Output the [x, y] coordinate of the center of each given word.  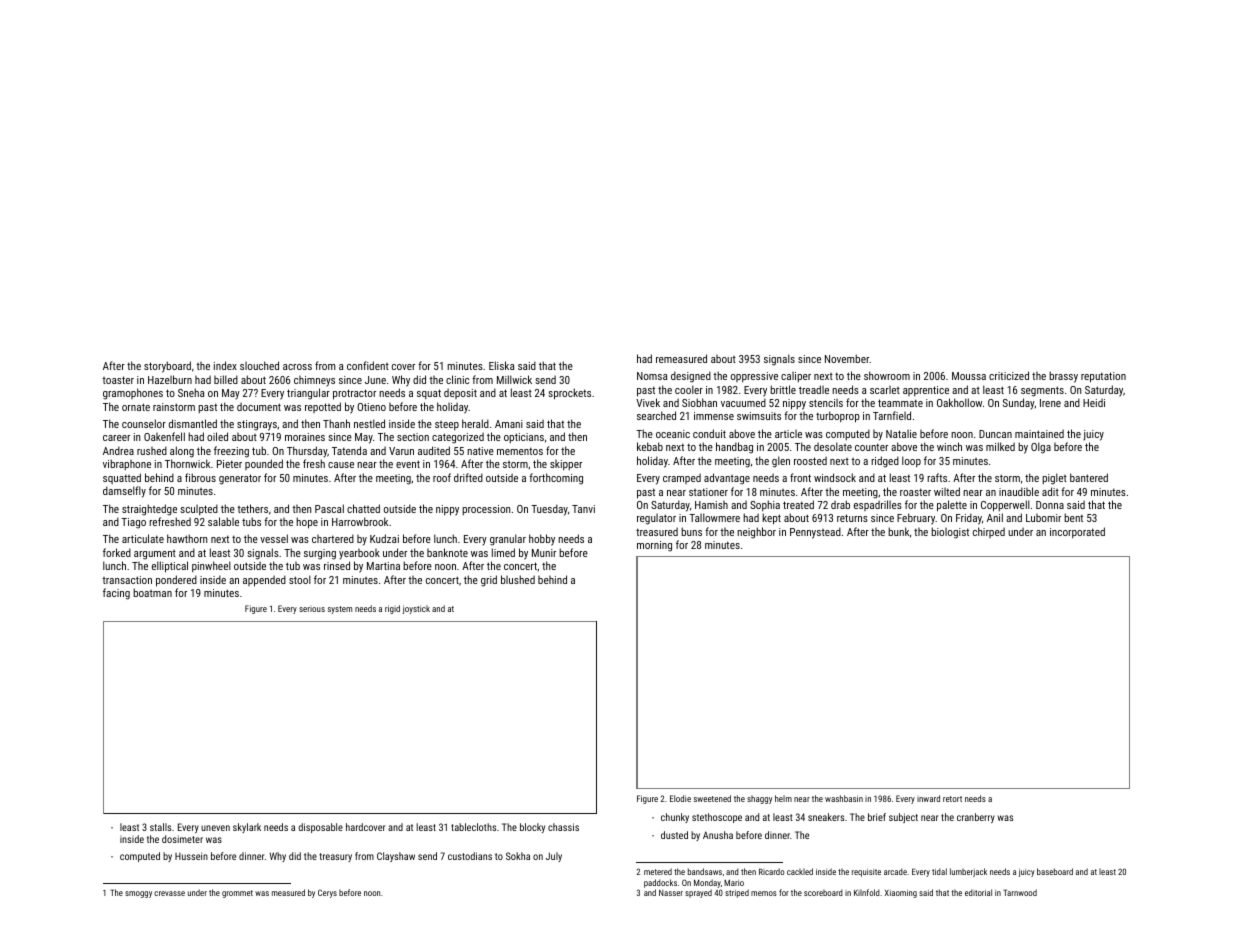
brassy [1063, 377]
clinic [457, 379]
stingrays [257, 425]
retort [952, 799]
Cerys [327, 893]
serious [312, 609]
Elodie [680, 798]
